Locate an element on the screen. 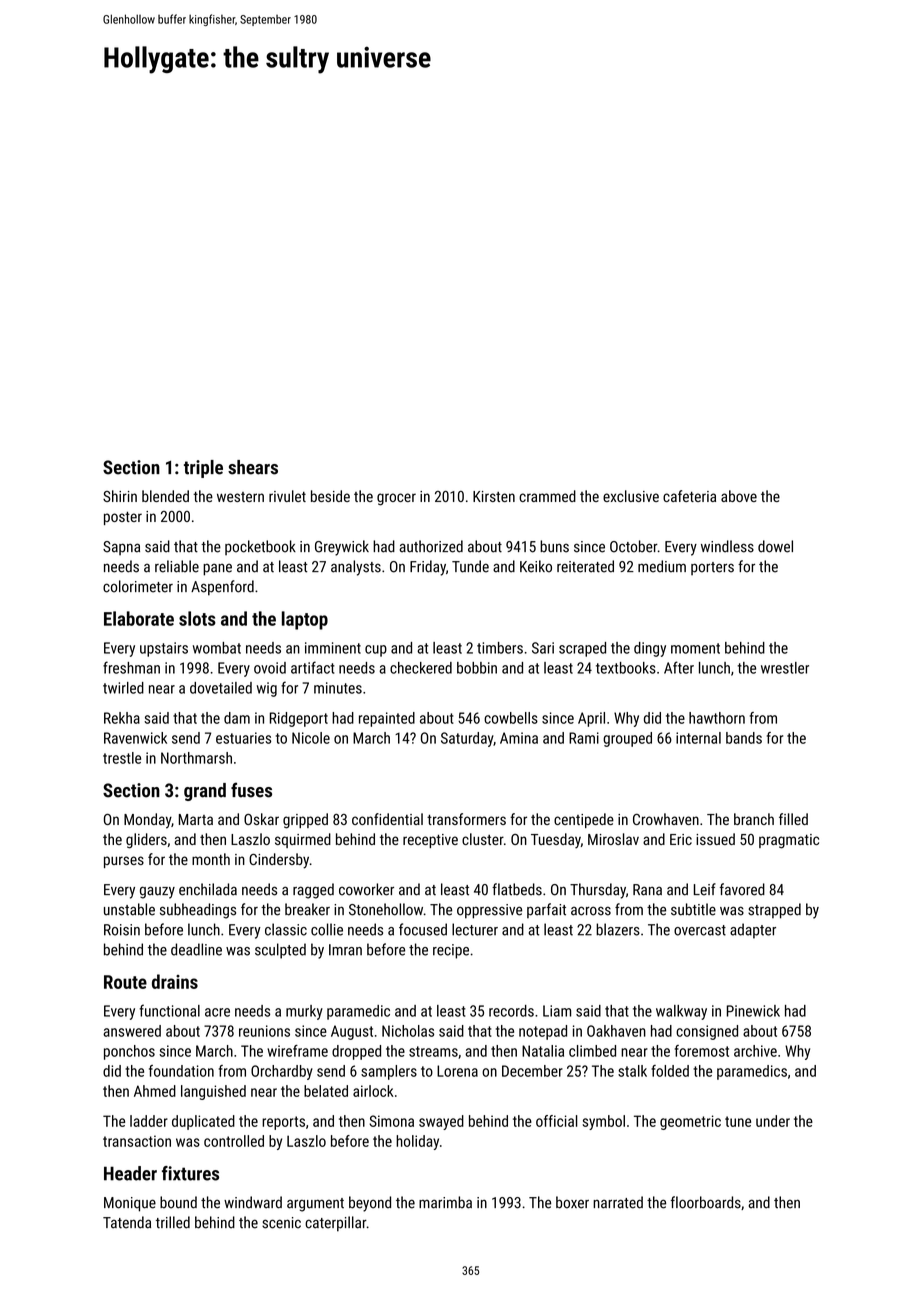 The image size is (924, 1308). floorboards is located at coordinates (706, 1202).
